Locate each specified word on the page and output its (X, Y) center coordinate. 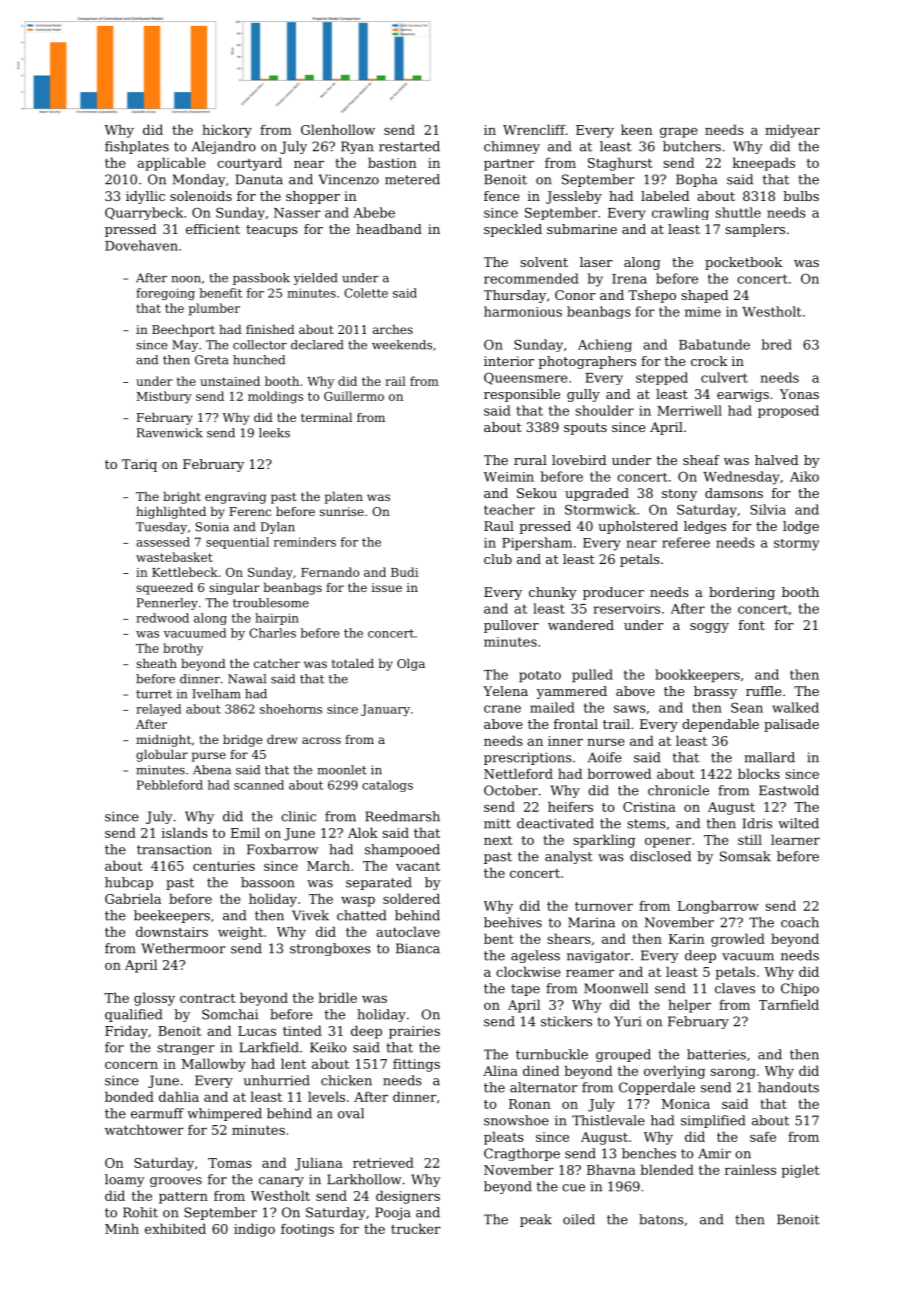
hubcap (129, 883)
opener (668, 842)
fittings (416, 1065)
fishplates (137, 147)
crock (709, 361)
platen (344, 498)
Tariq (139, 465)
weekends (402, 345)
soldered (411, 898)
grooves (176, 1182)
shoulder (604, 410)
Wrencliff (534, 129)
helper (689, 1006)
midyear (792, 131)
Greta (211, 360)
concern (131, 1065)
